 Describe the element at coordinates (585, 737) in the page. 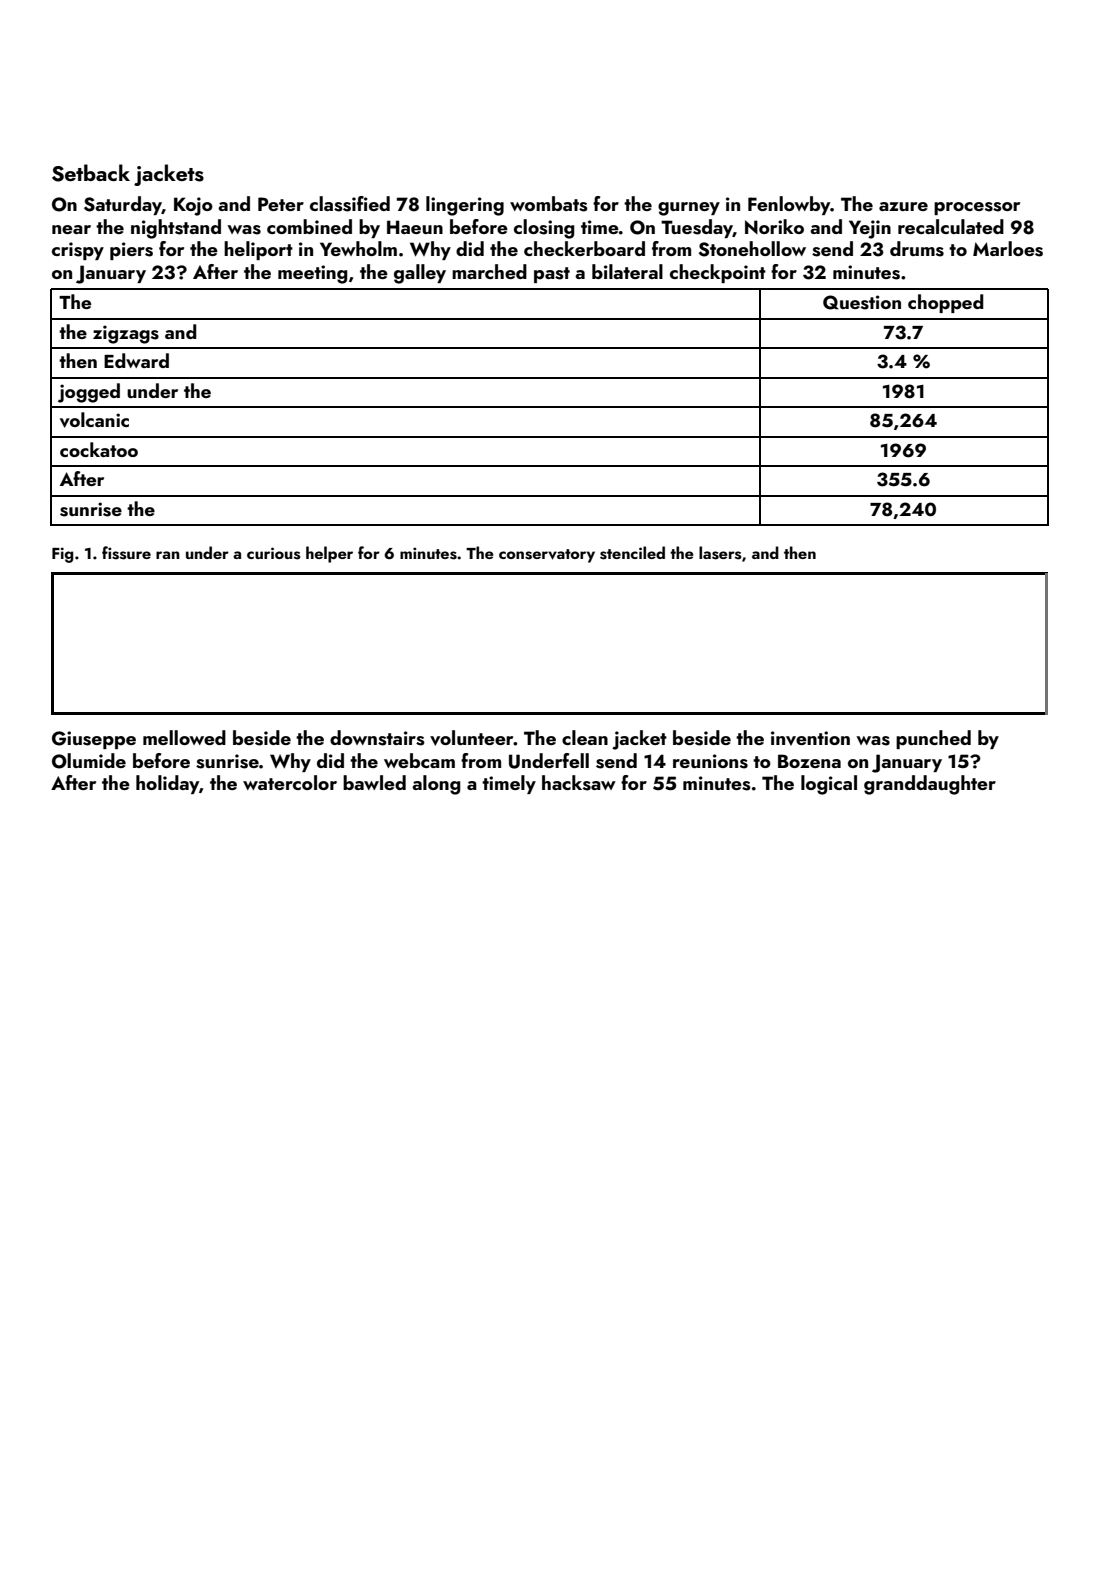

I see `clean` at that location.
